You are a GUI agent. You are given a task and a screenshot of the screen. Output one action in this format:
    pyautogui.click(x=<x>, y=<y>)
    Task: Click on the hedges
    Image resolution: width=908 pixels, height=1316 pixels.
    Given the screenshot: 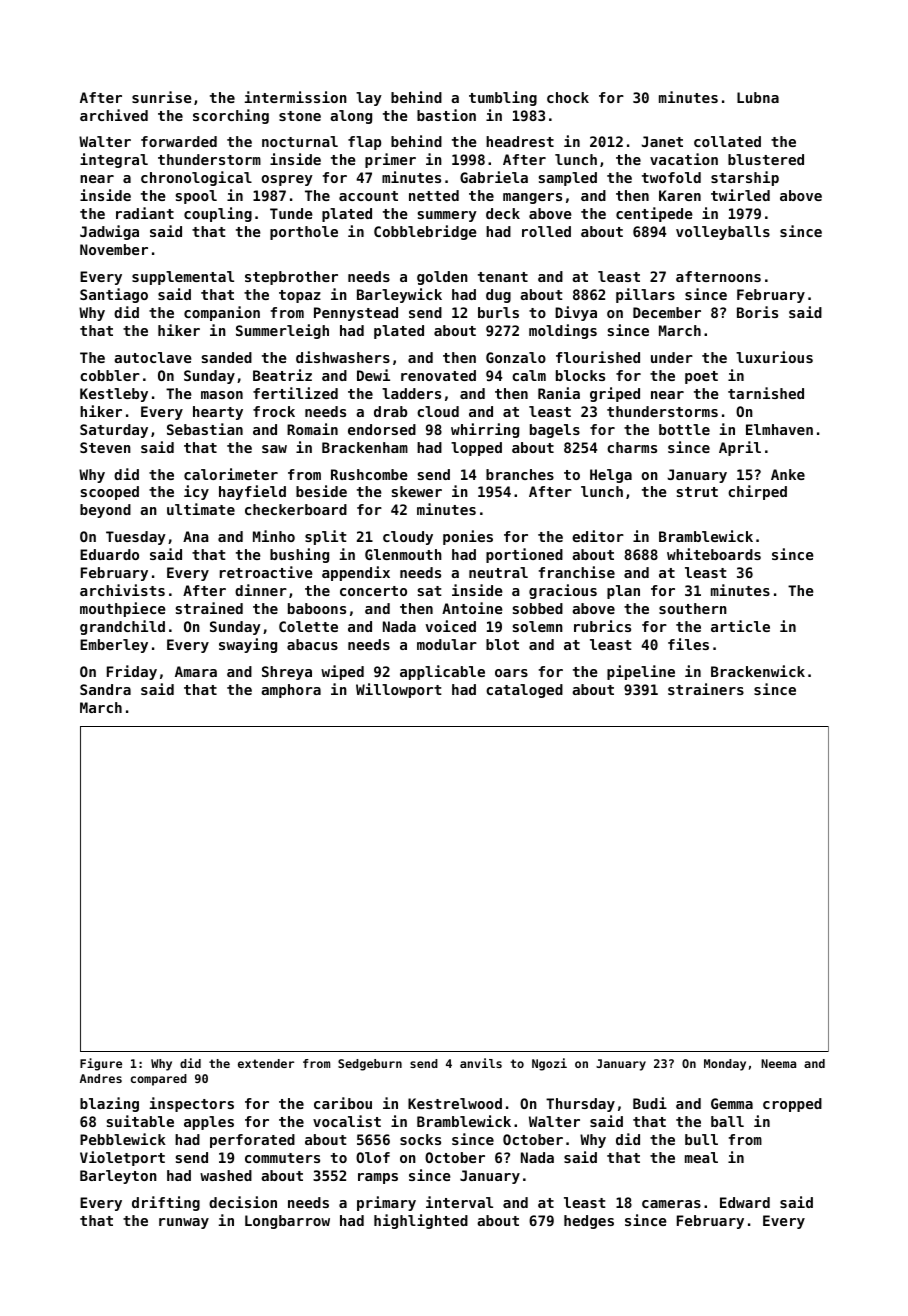 What is the action you would take?
    pyautogui.click(x=589, y=1222)
